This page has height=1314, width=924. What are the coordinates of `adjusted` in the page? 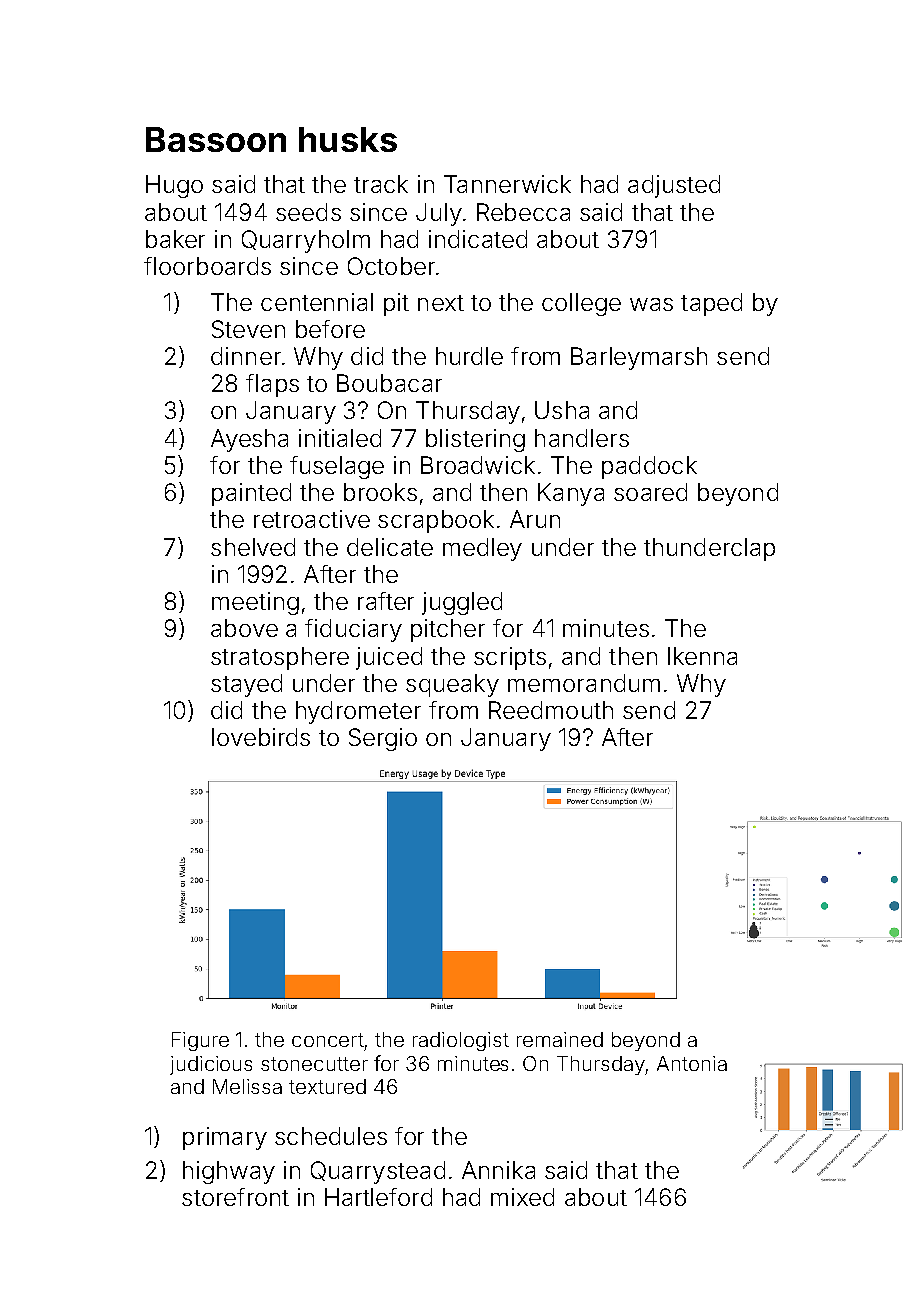 It's located at (674, 186).
